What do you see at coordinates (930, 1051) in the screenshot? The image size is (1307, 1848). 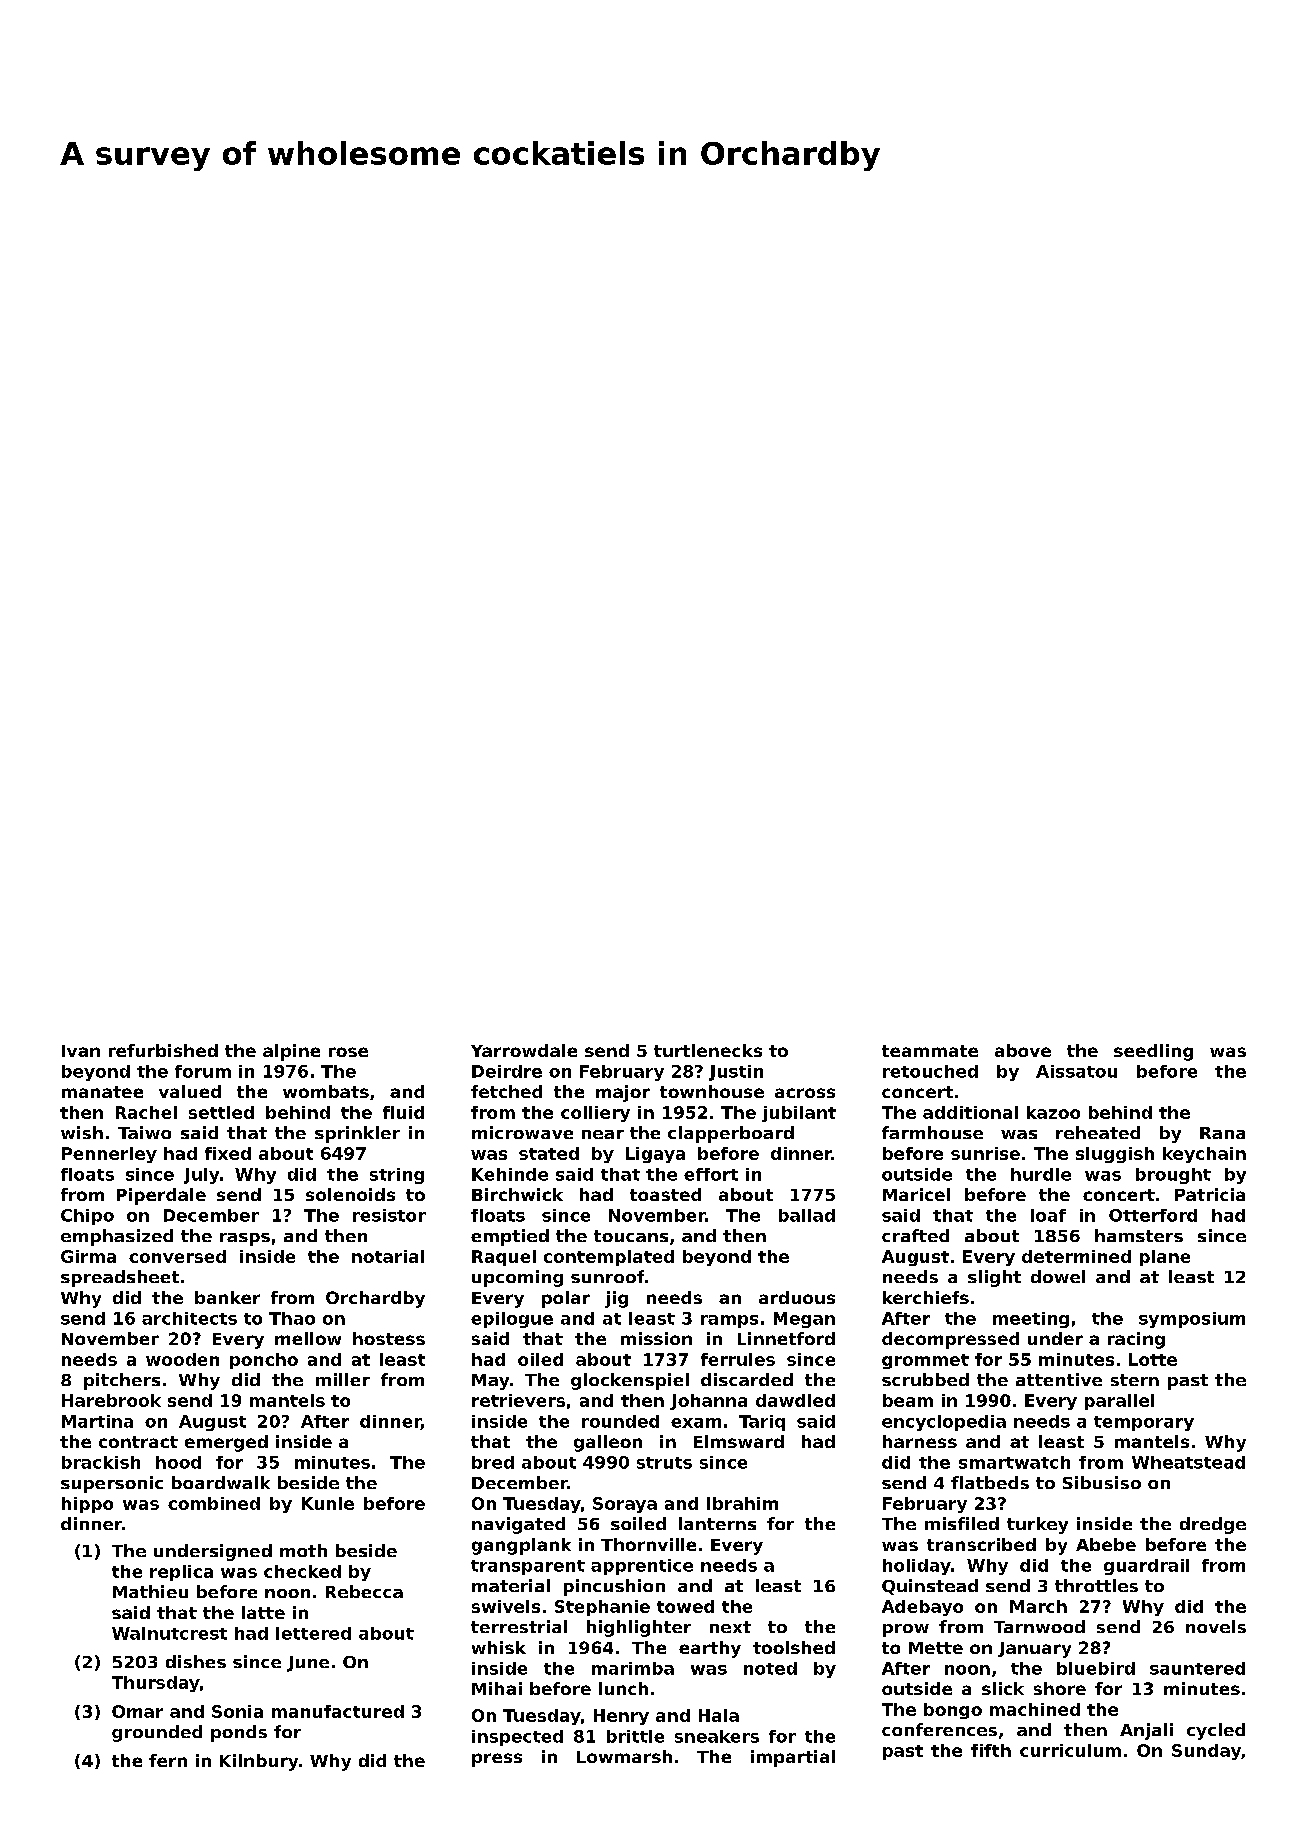 I see `teammate` at bounding box center [930, 1051].
